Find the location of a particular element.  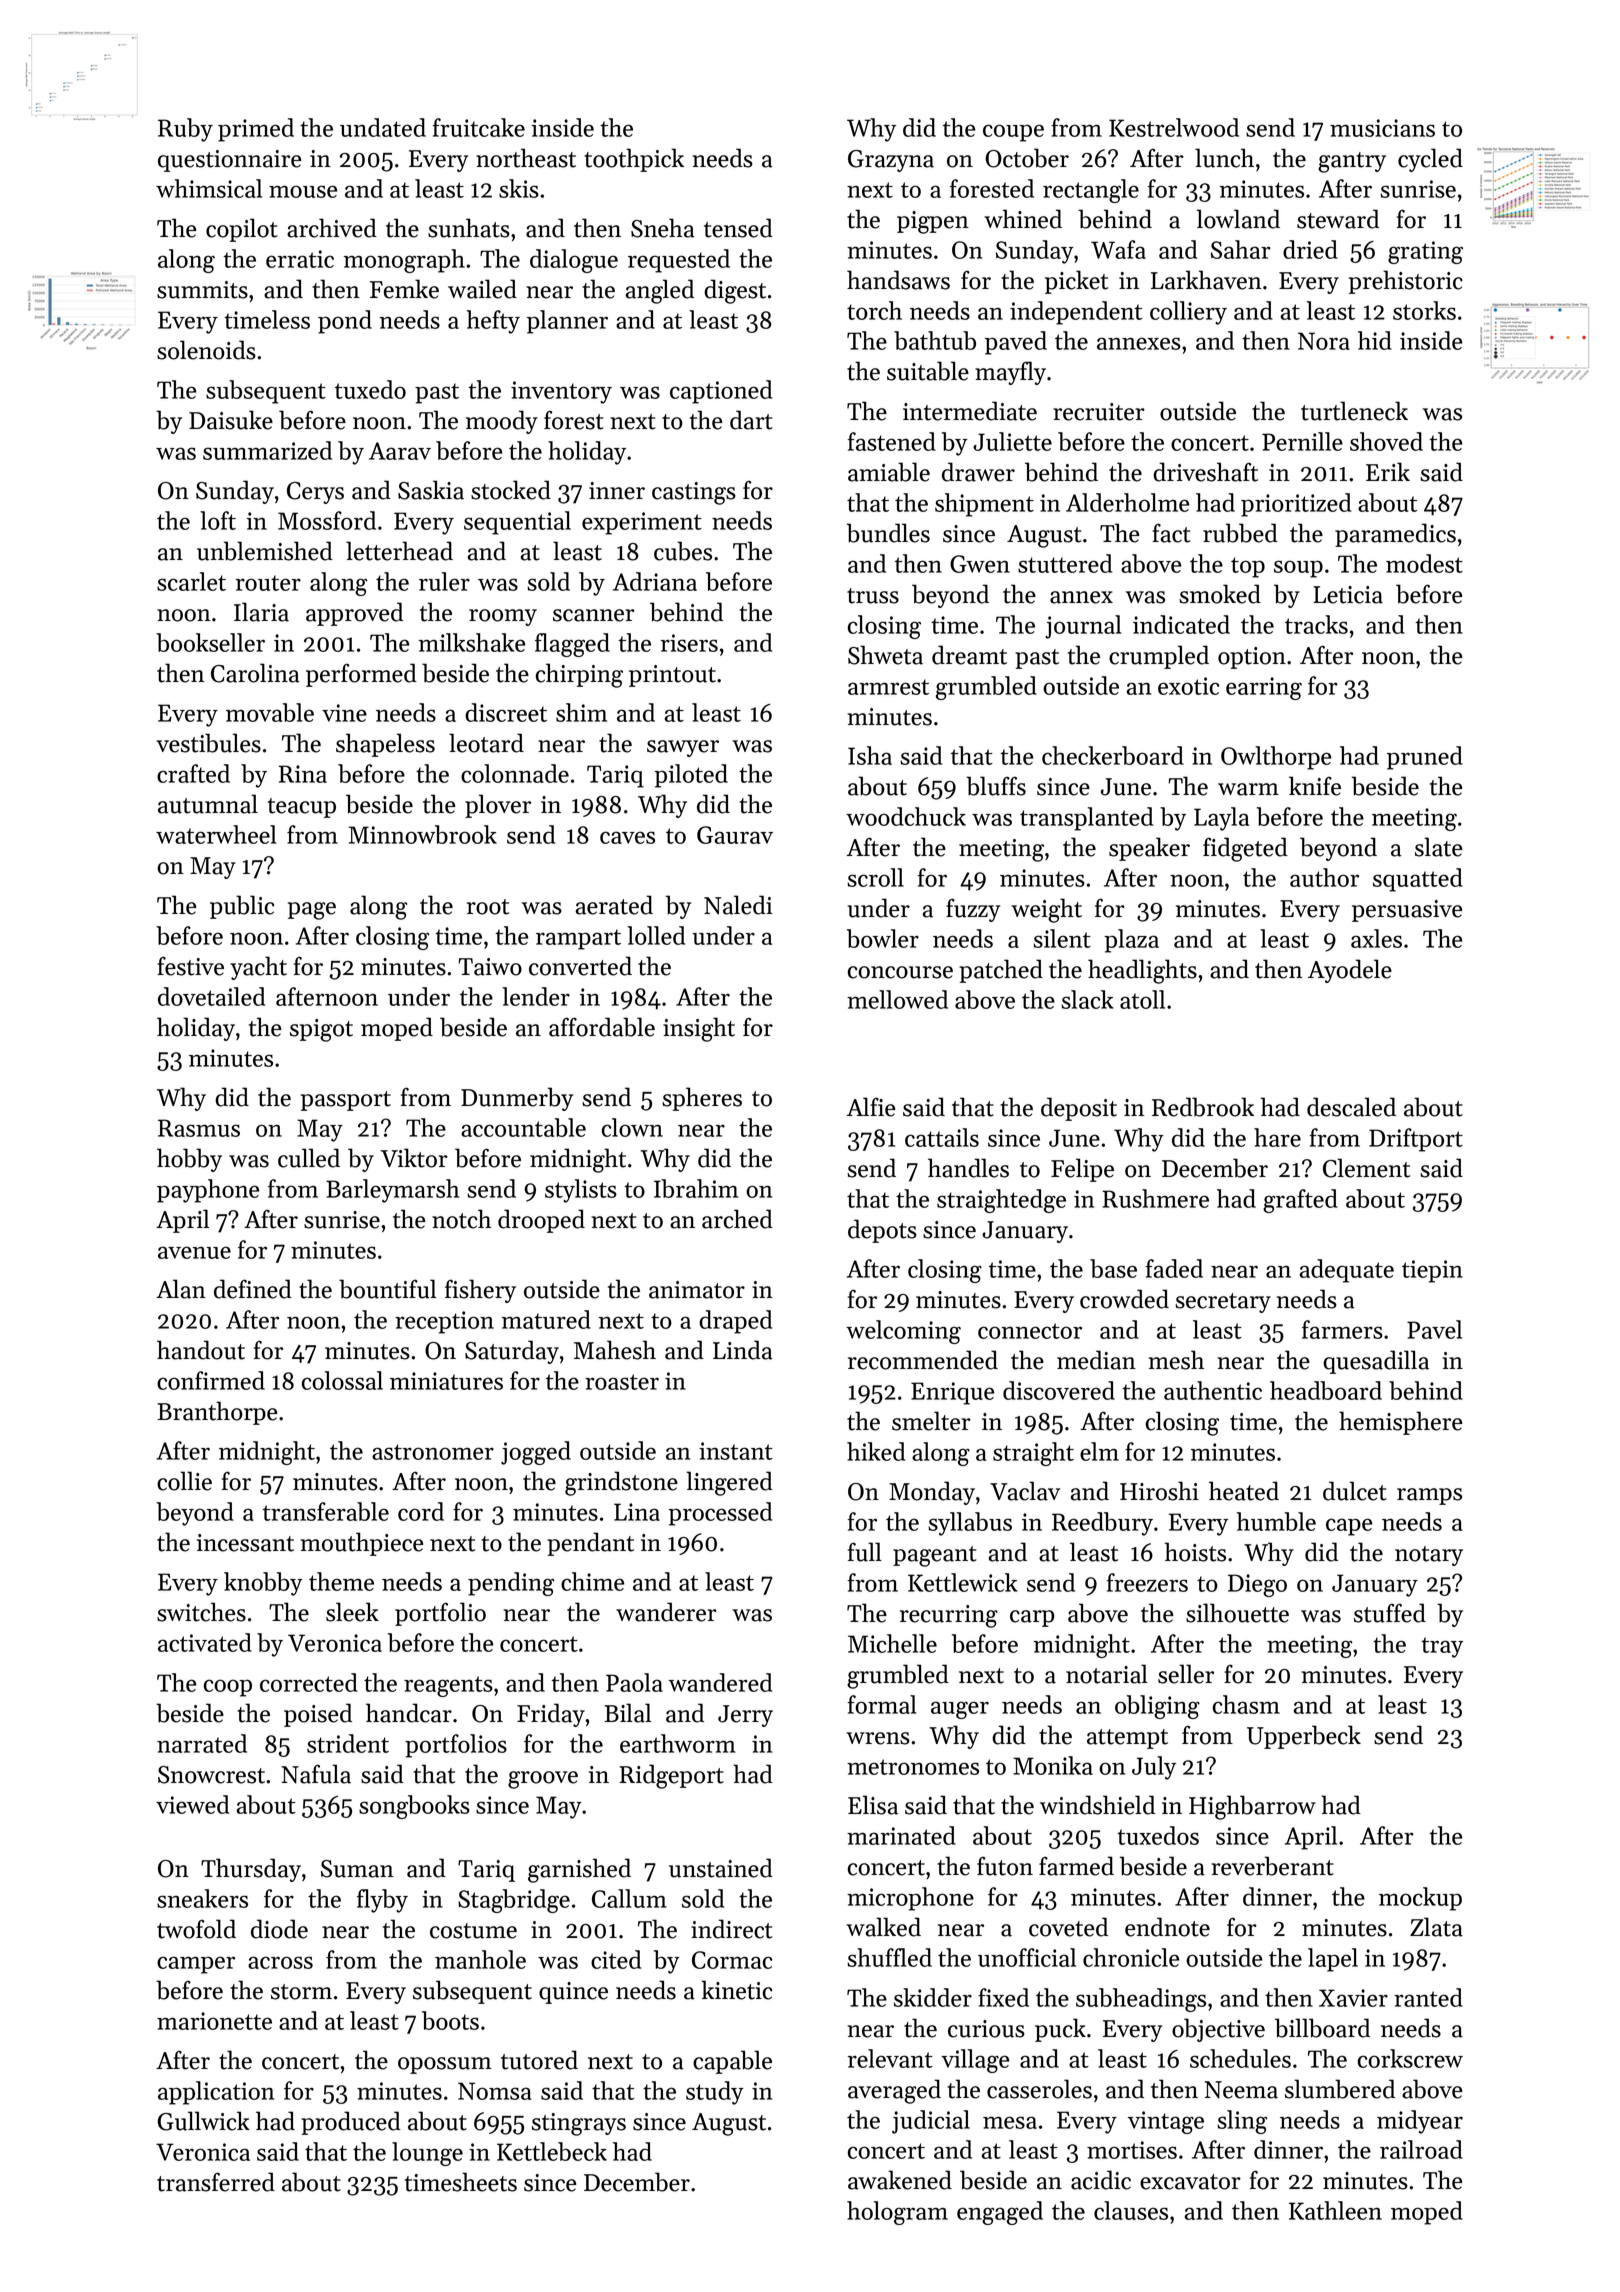

Naledi is located at coordinates (738, 905).
